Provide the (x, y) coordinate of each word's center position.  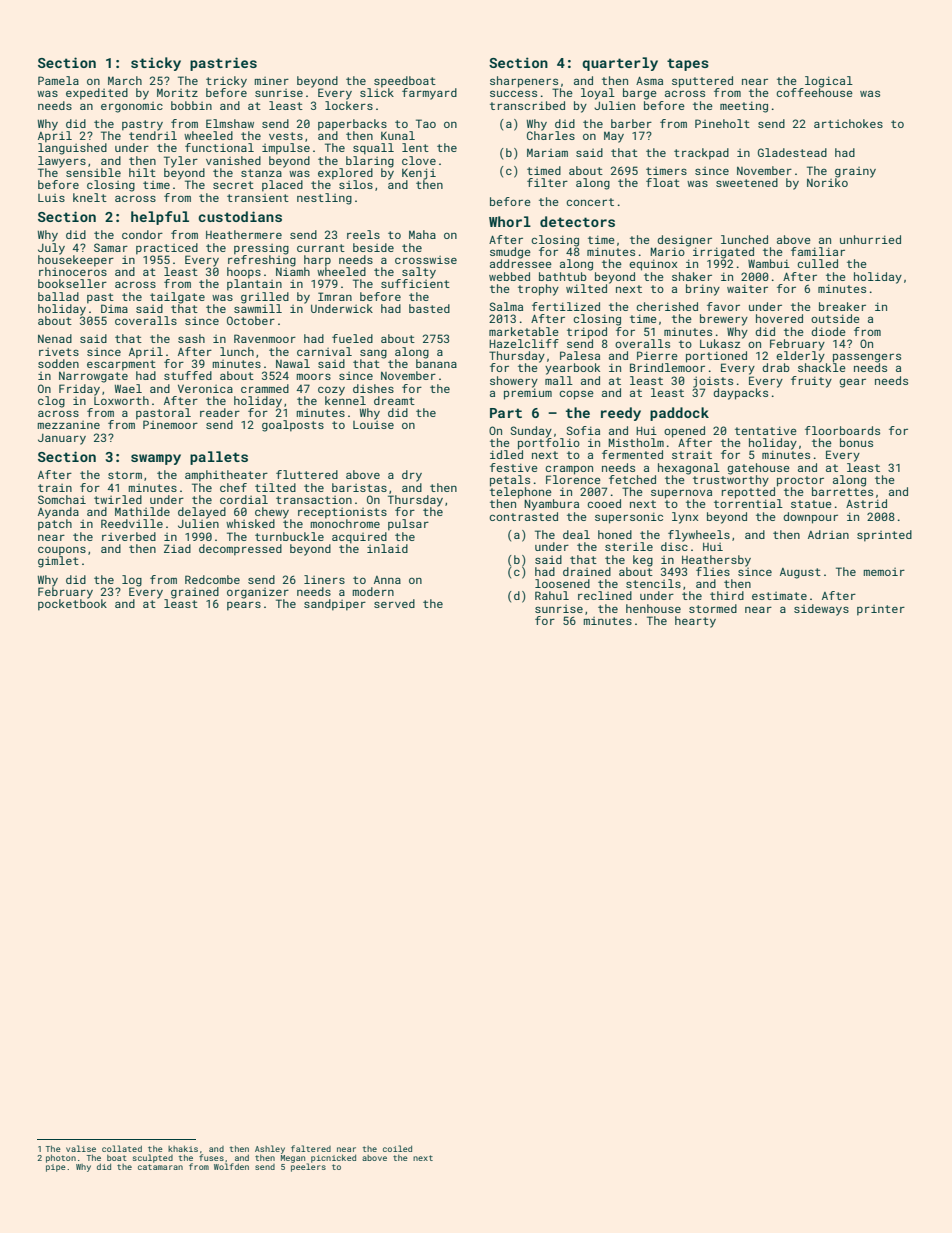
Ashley (270, 1149)
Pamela (58, 80)
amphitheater (226, 476)
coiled (397, 1148)
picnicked (333, 1158)
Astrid (866, 503)
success (513, 93)
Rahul (552, 595)
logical (829, 82)
